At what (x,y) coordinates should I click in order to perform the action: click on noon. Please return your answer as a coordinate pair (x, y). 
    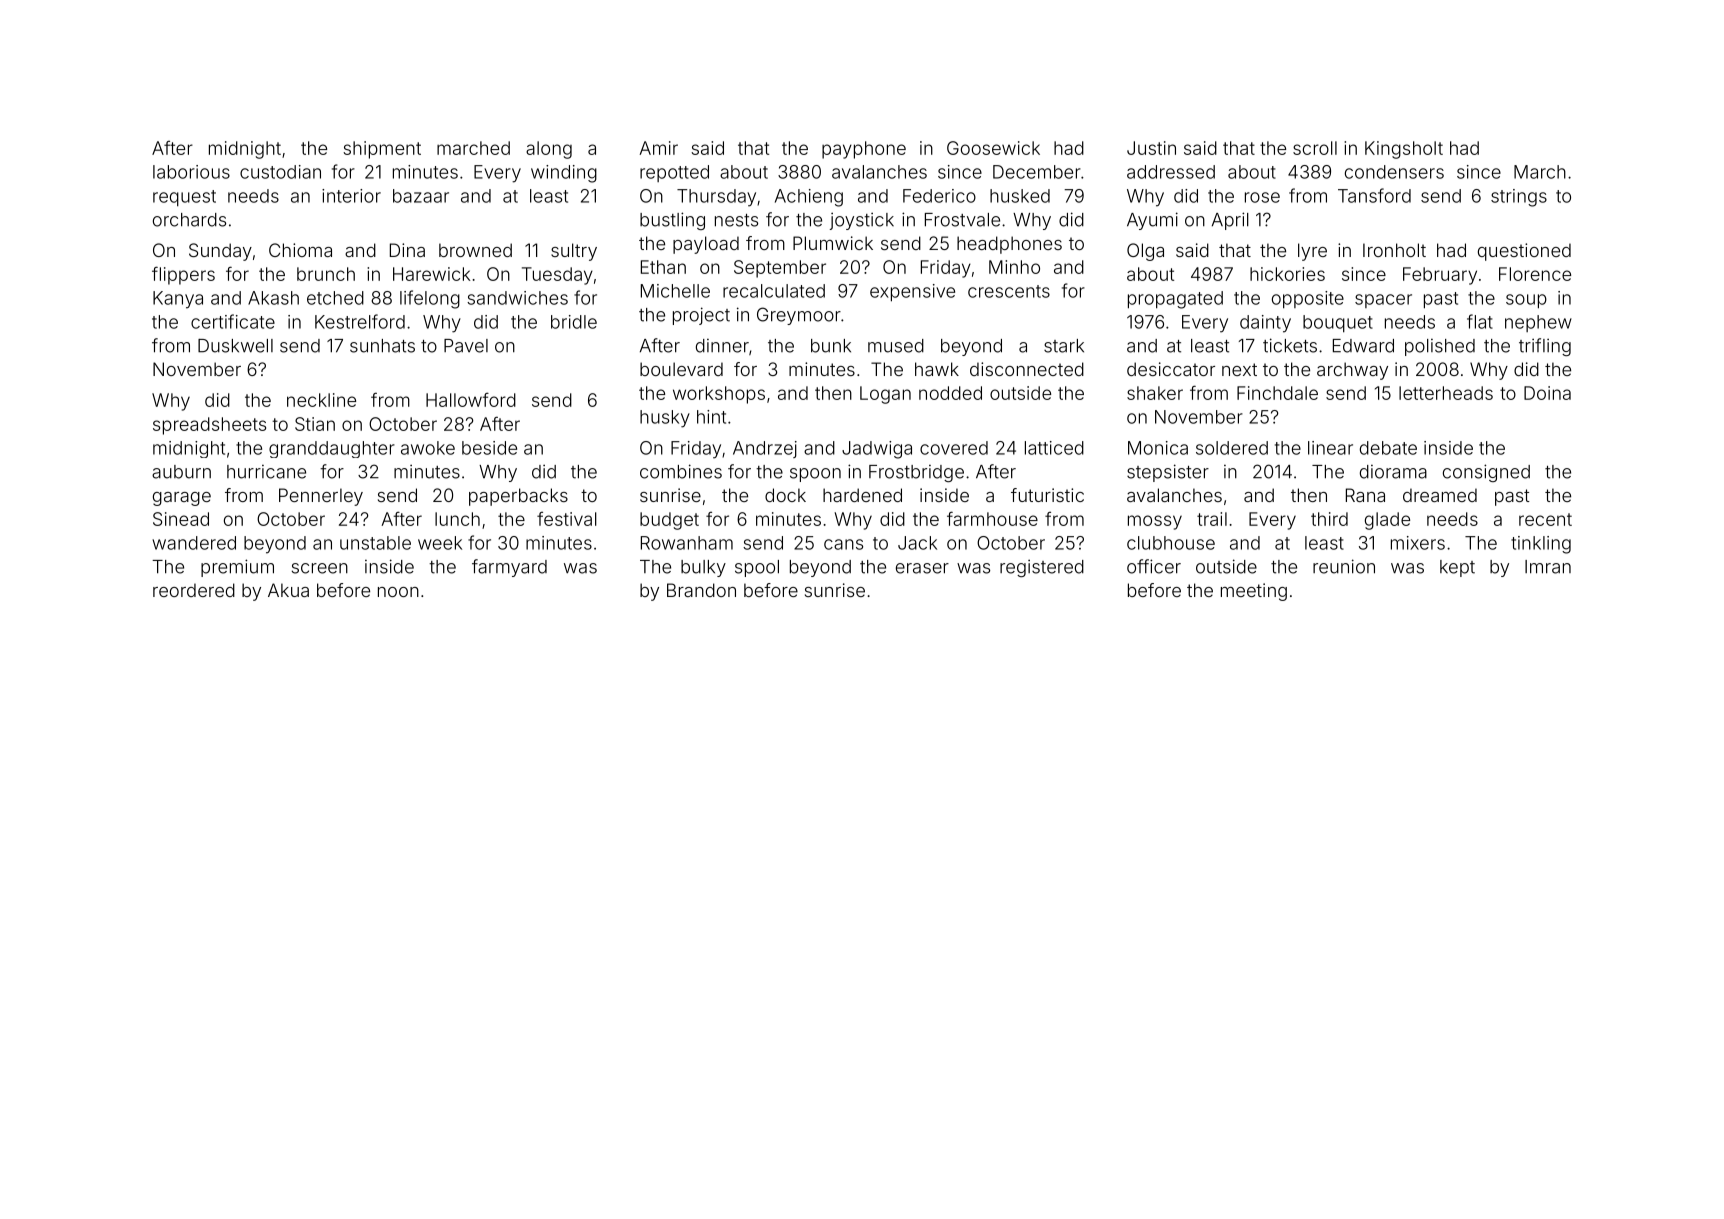
    Looking at the image, I should click on (398, 592).
